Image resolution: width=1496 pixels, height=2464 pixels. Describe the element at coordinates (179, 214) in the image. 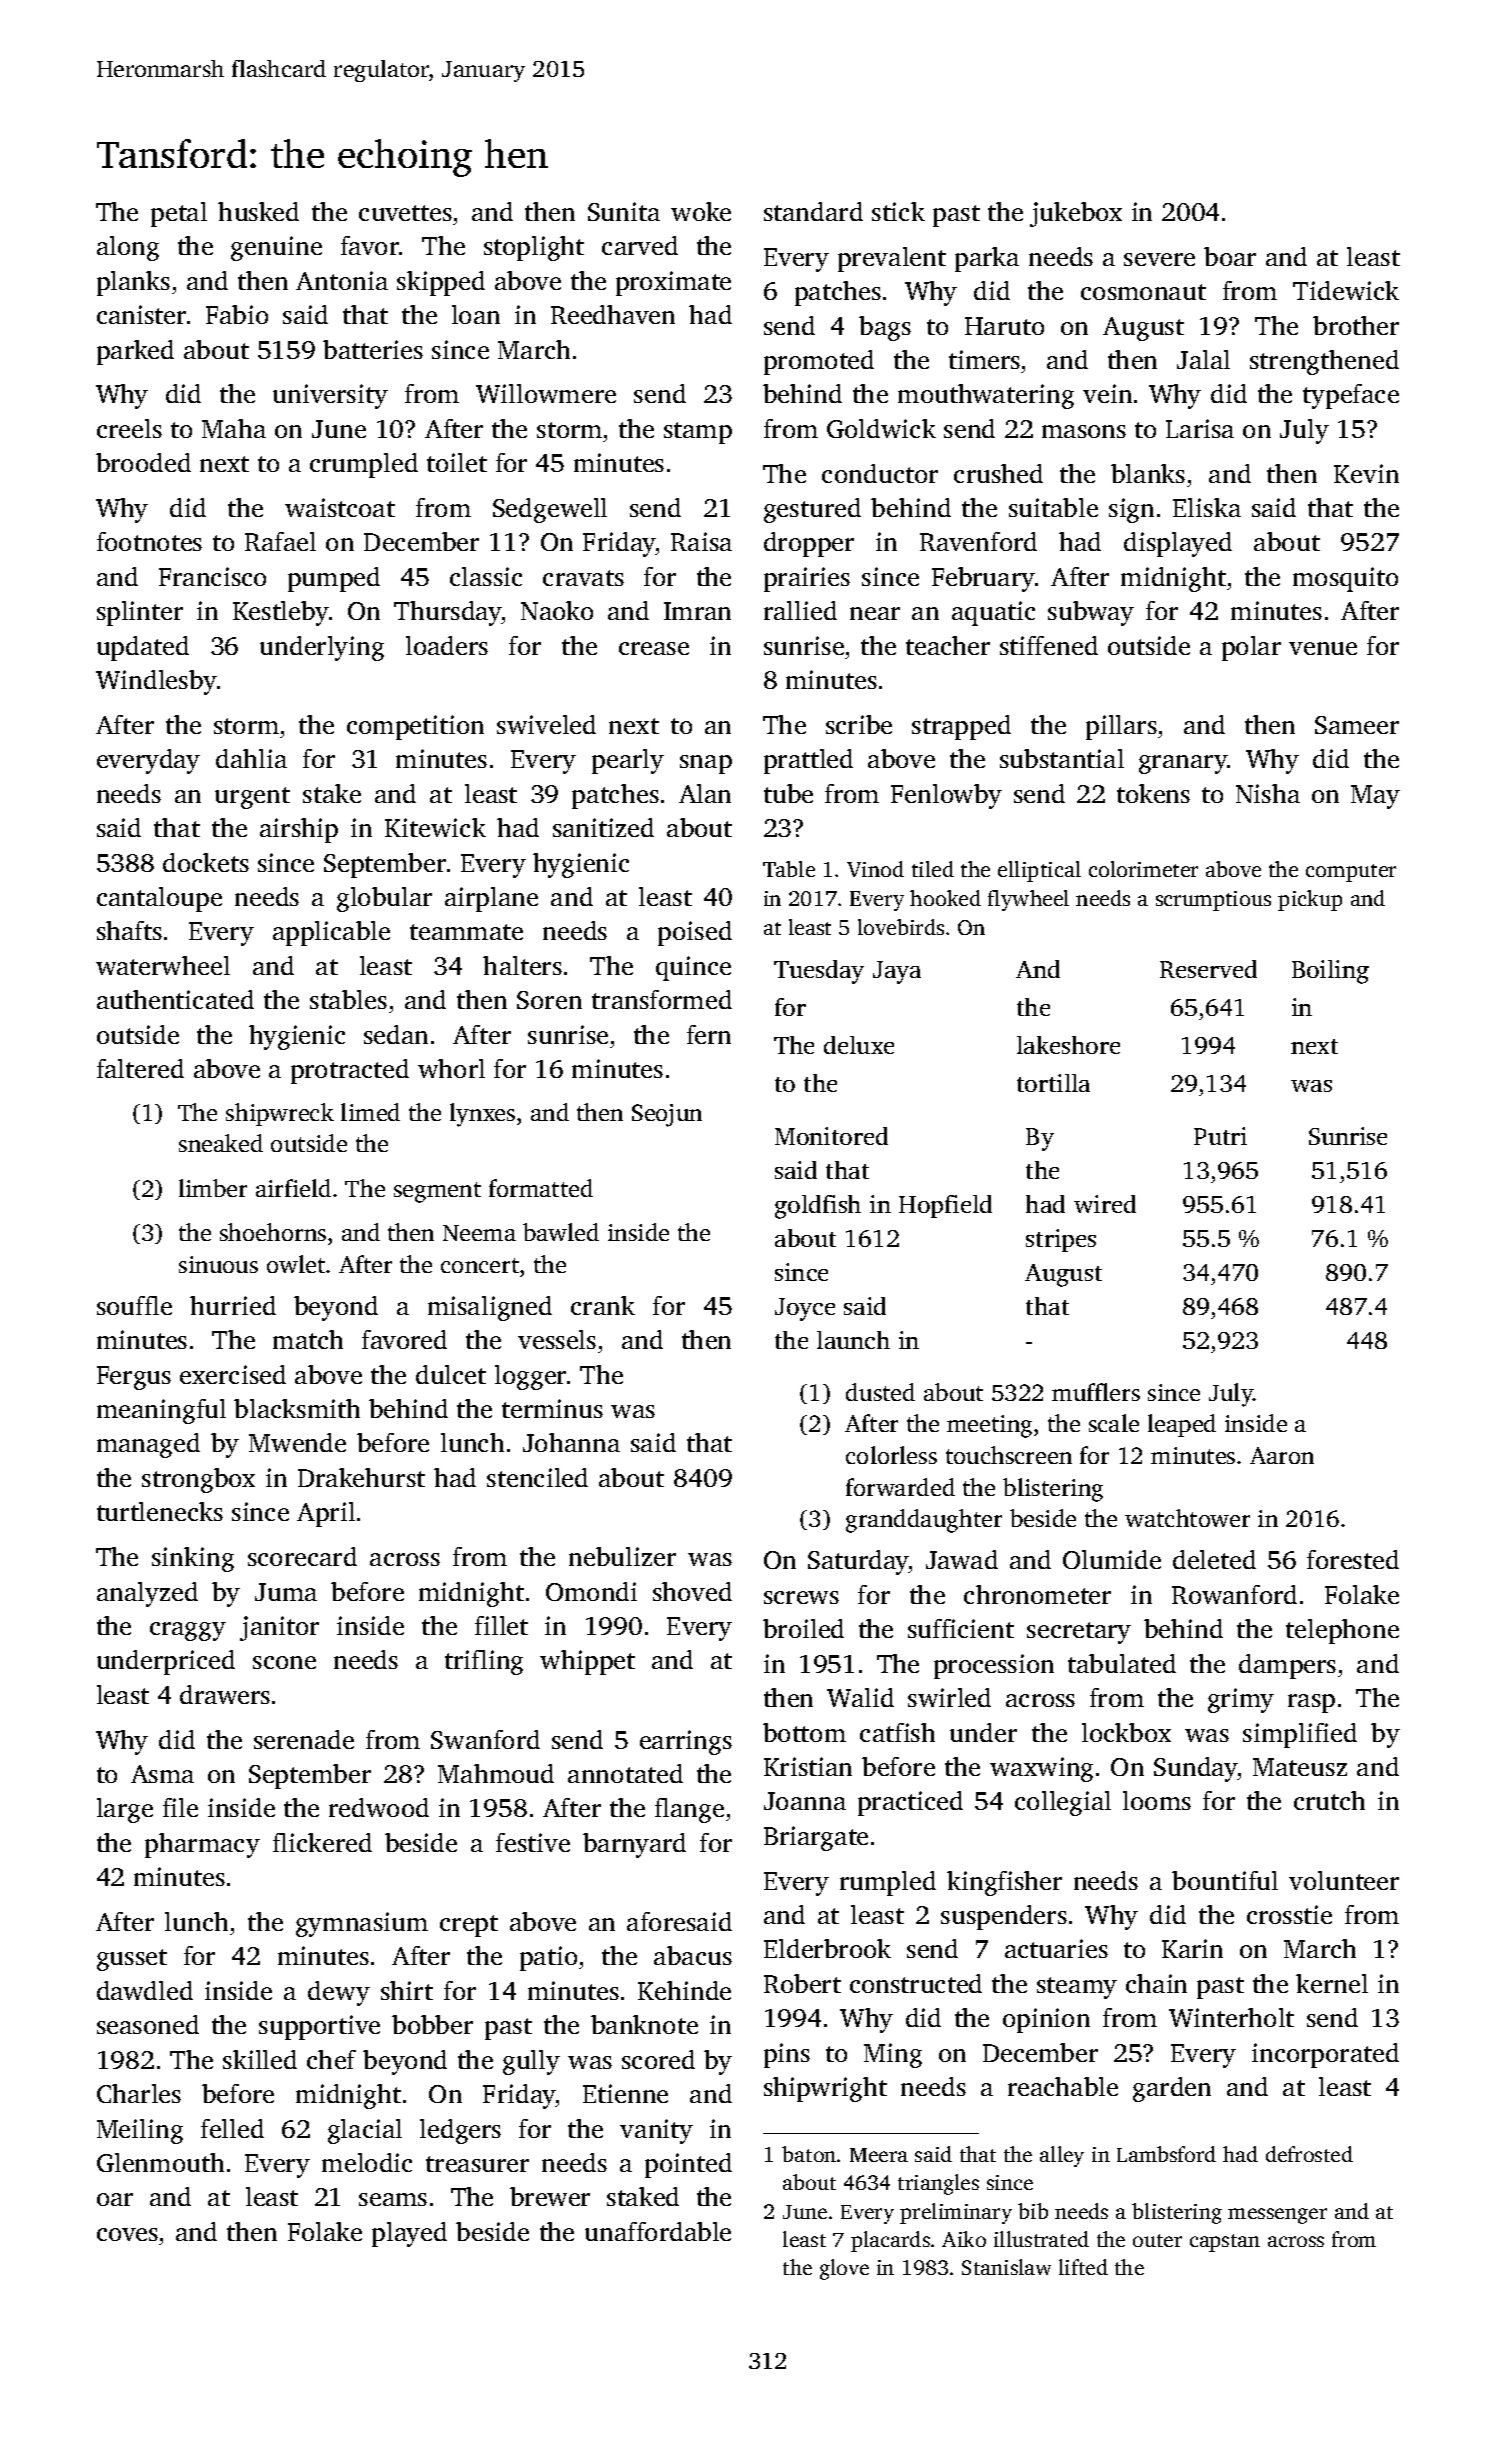

I see `petal` at that location.
